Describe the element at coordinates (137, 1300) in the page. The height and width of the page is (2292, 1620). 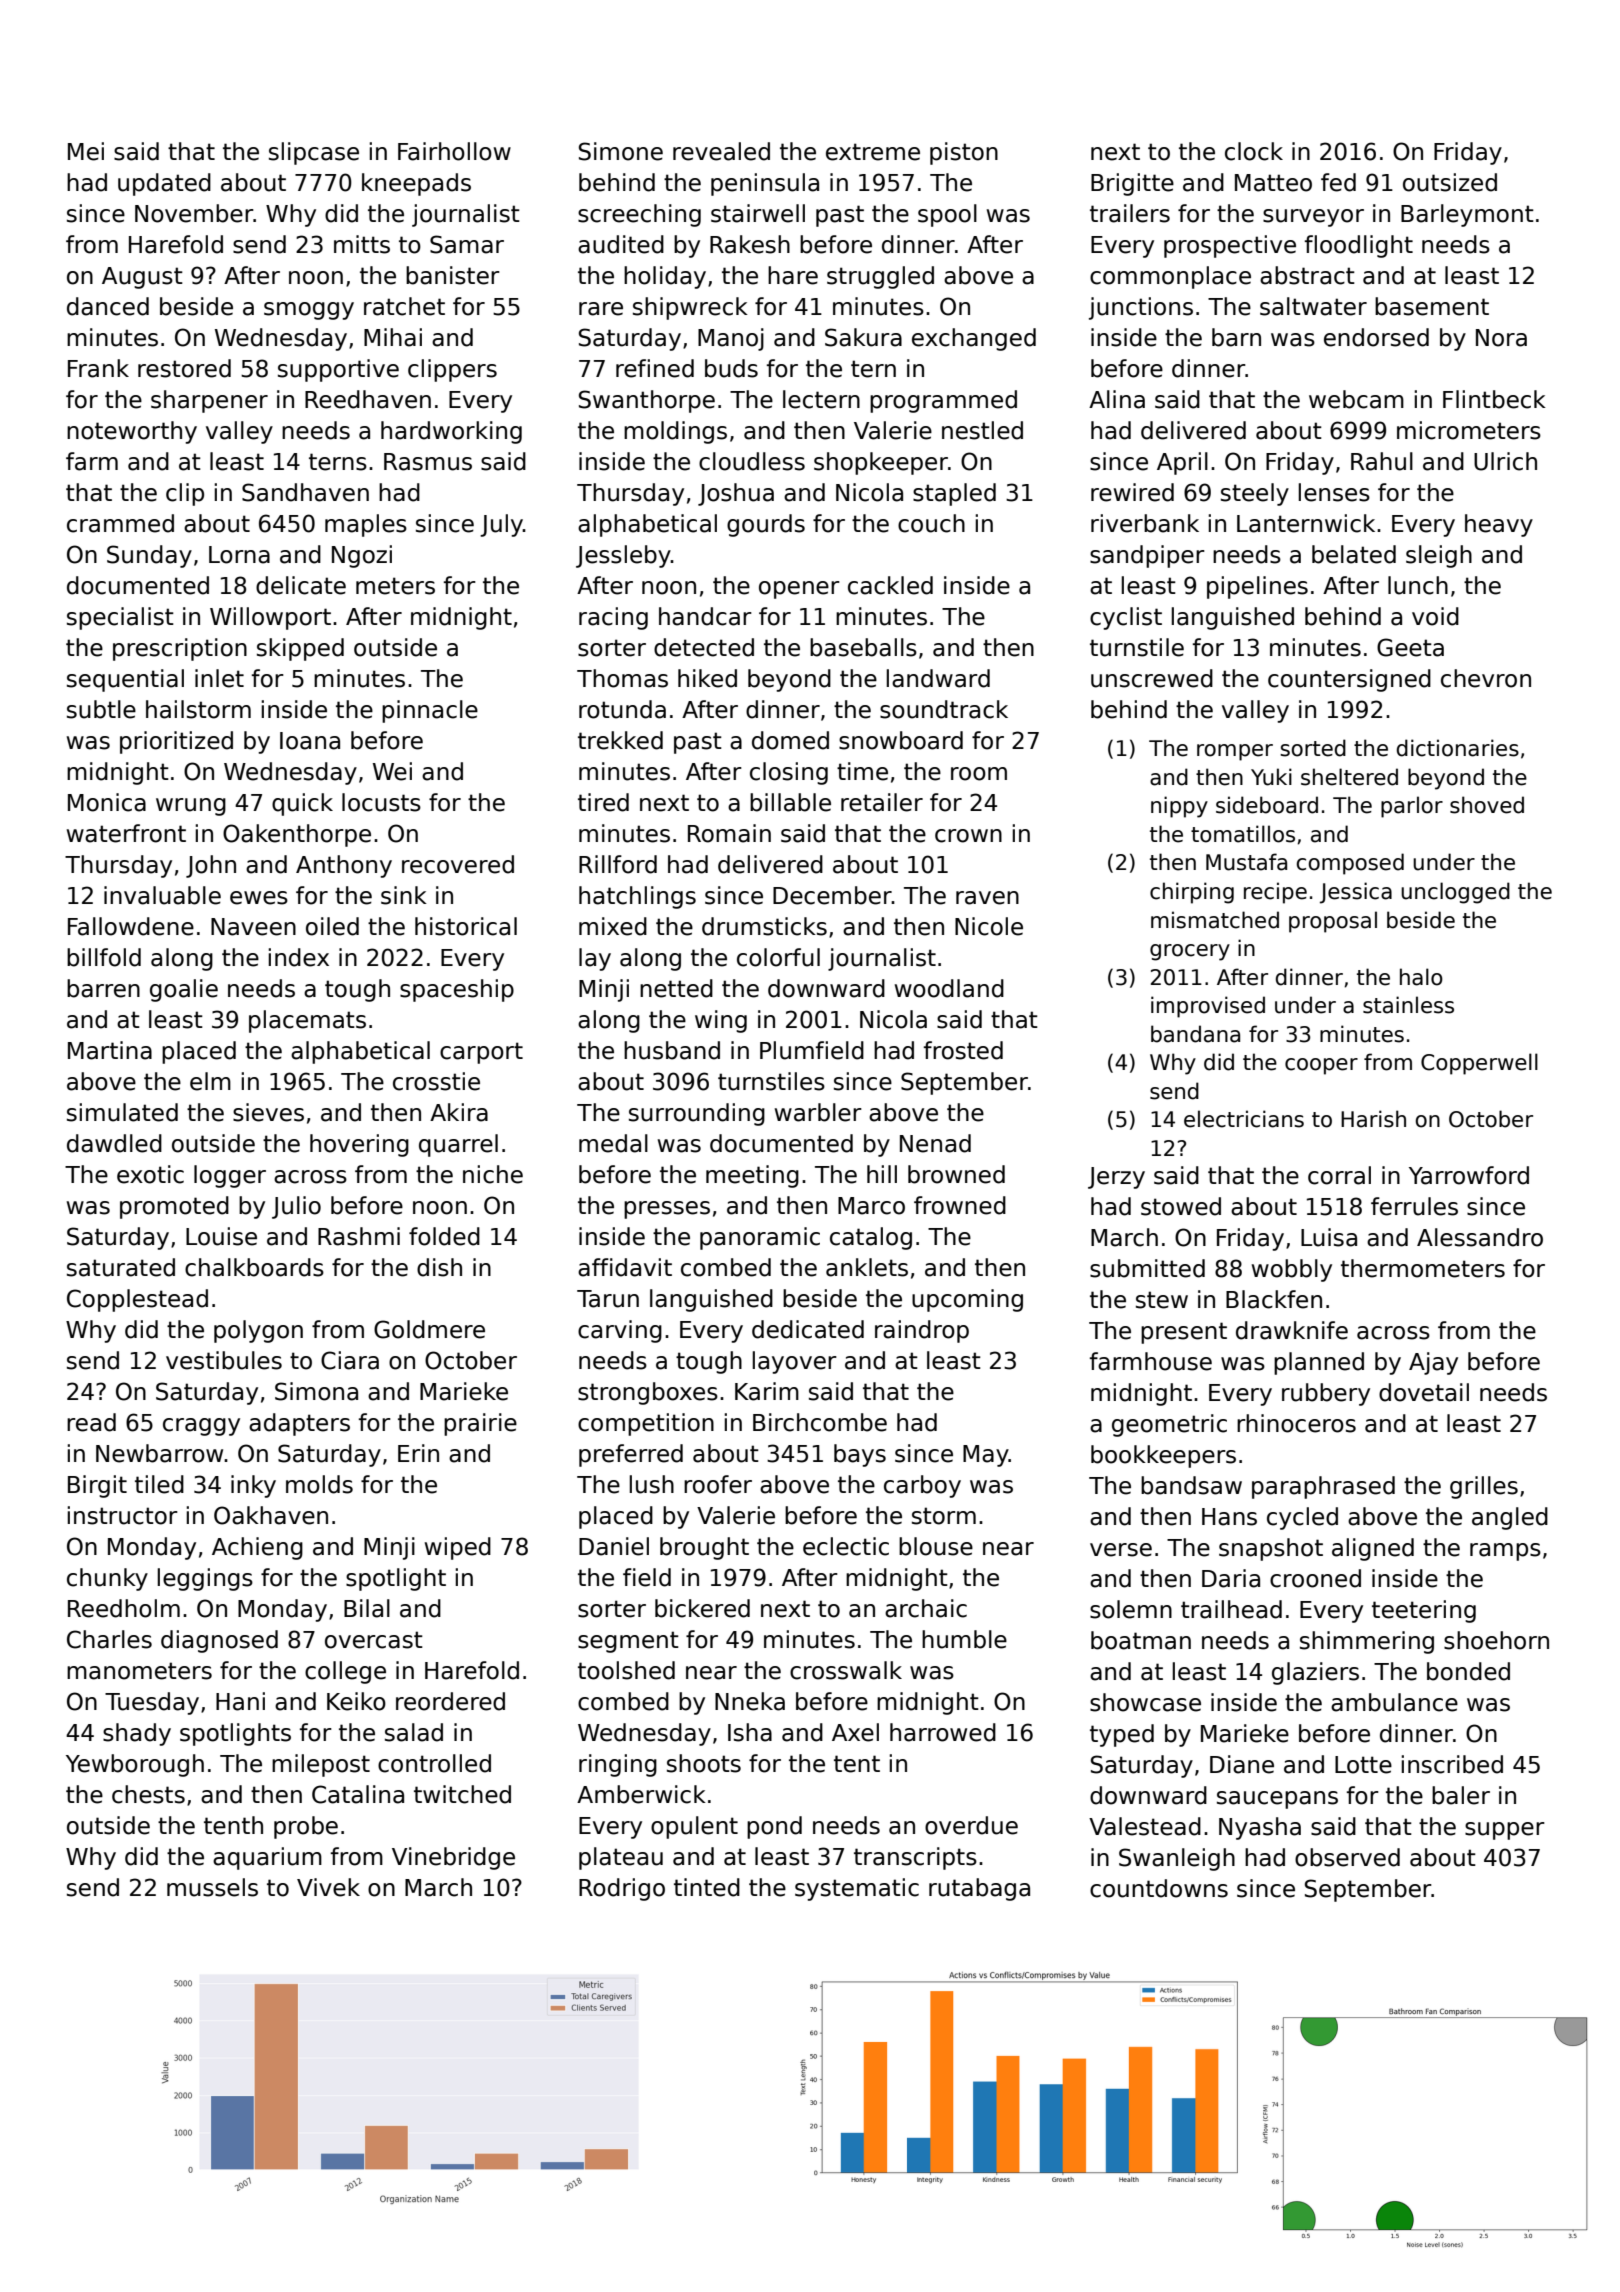
I see `Copplestead` at that location.
